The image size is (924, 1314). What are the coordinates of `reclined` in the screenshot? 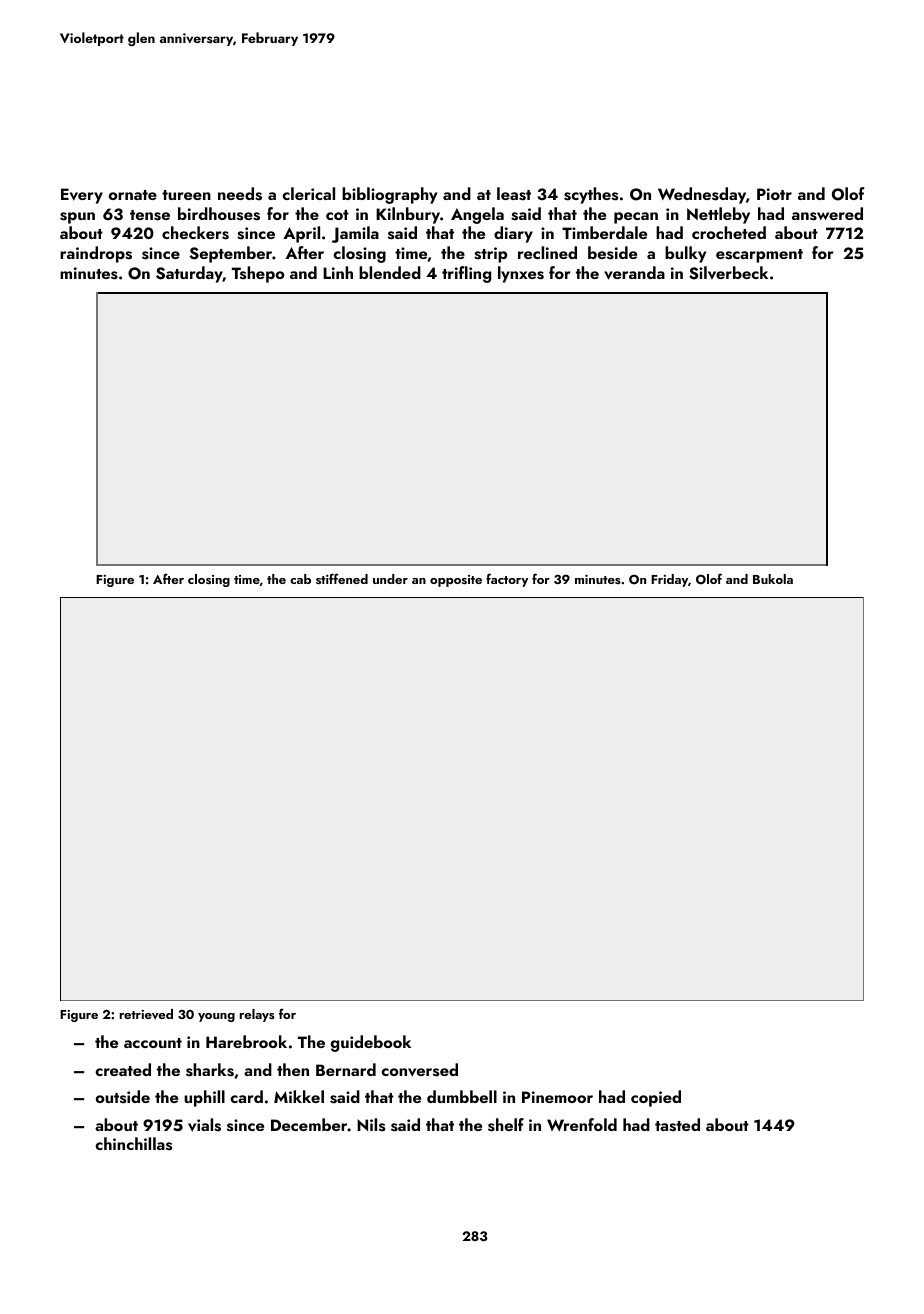 It's located at (547, 252).
